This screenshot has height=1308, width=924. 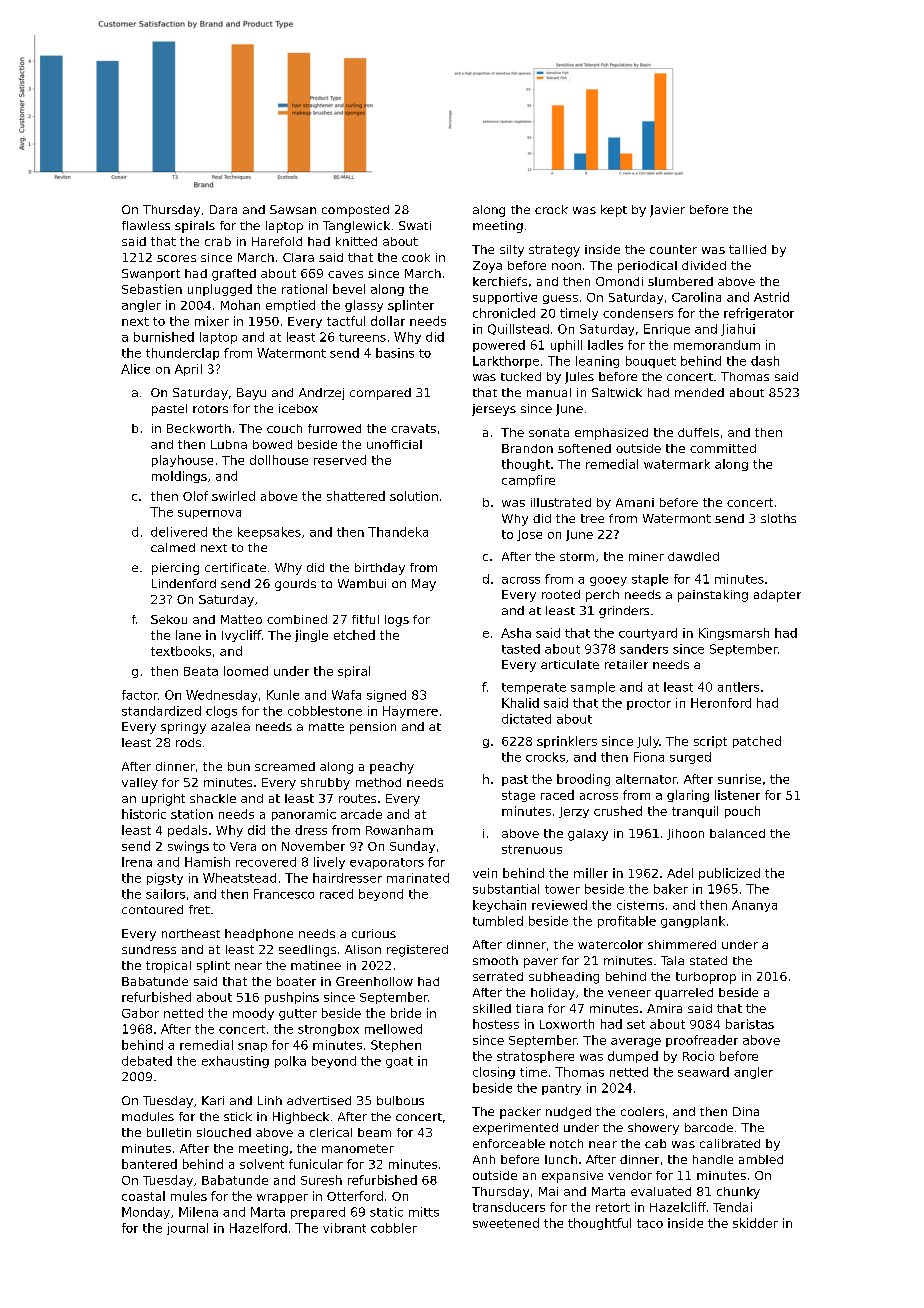 What do you see at coordinates (380, 394) in the screenshot?
I see `compared` at bounding box center [380, 394].
